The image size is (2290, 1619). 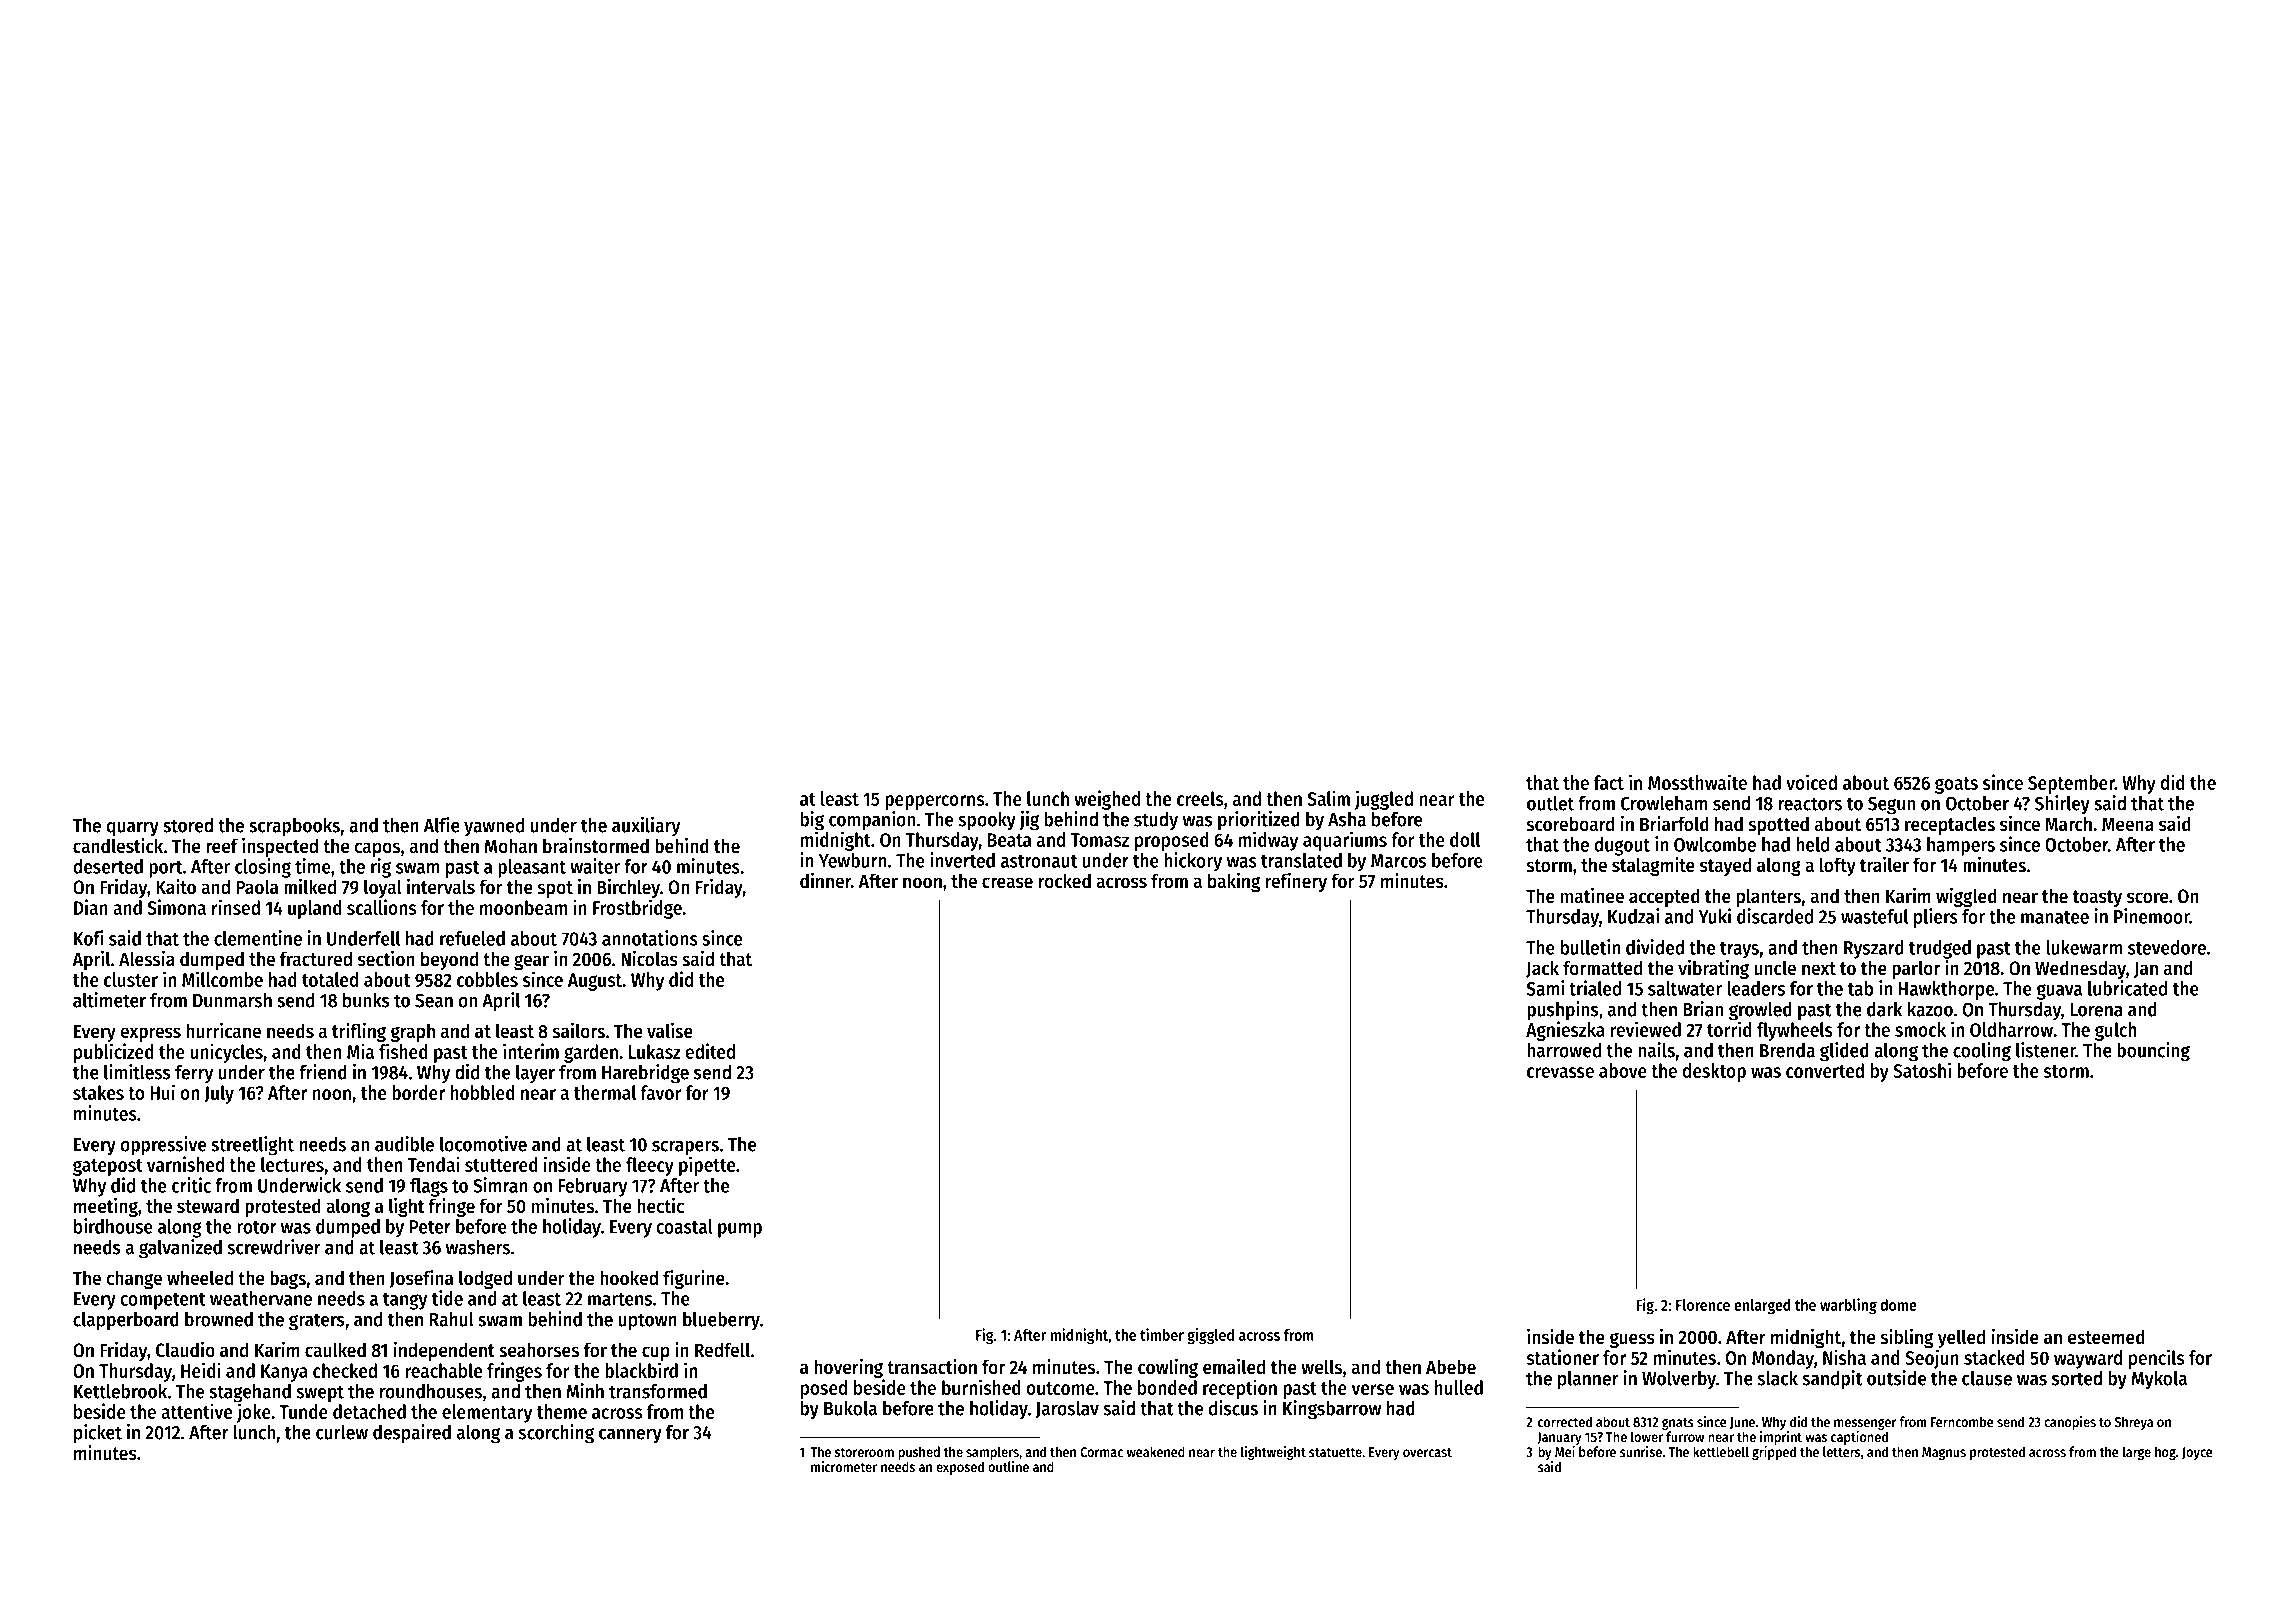 What do you see at coordinates (1739, 950) in the screenshot?
I see `trays` at bounding box center [1739, 950].
